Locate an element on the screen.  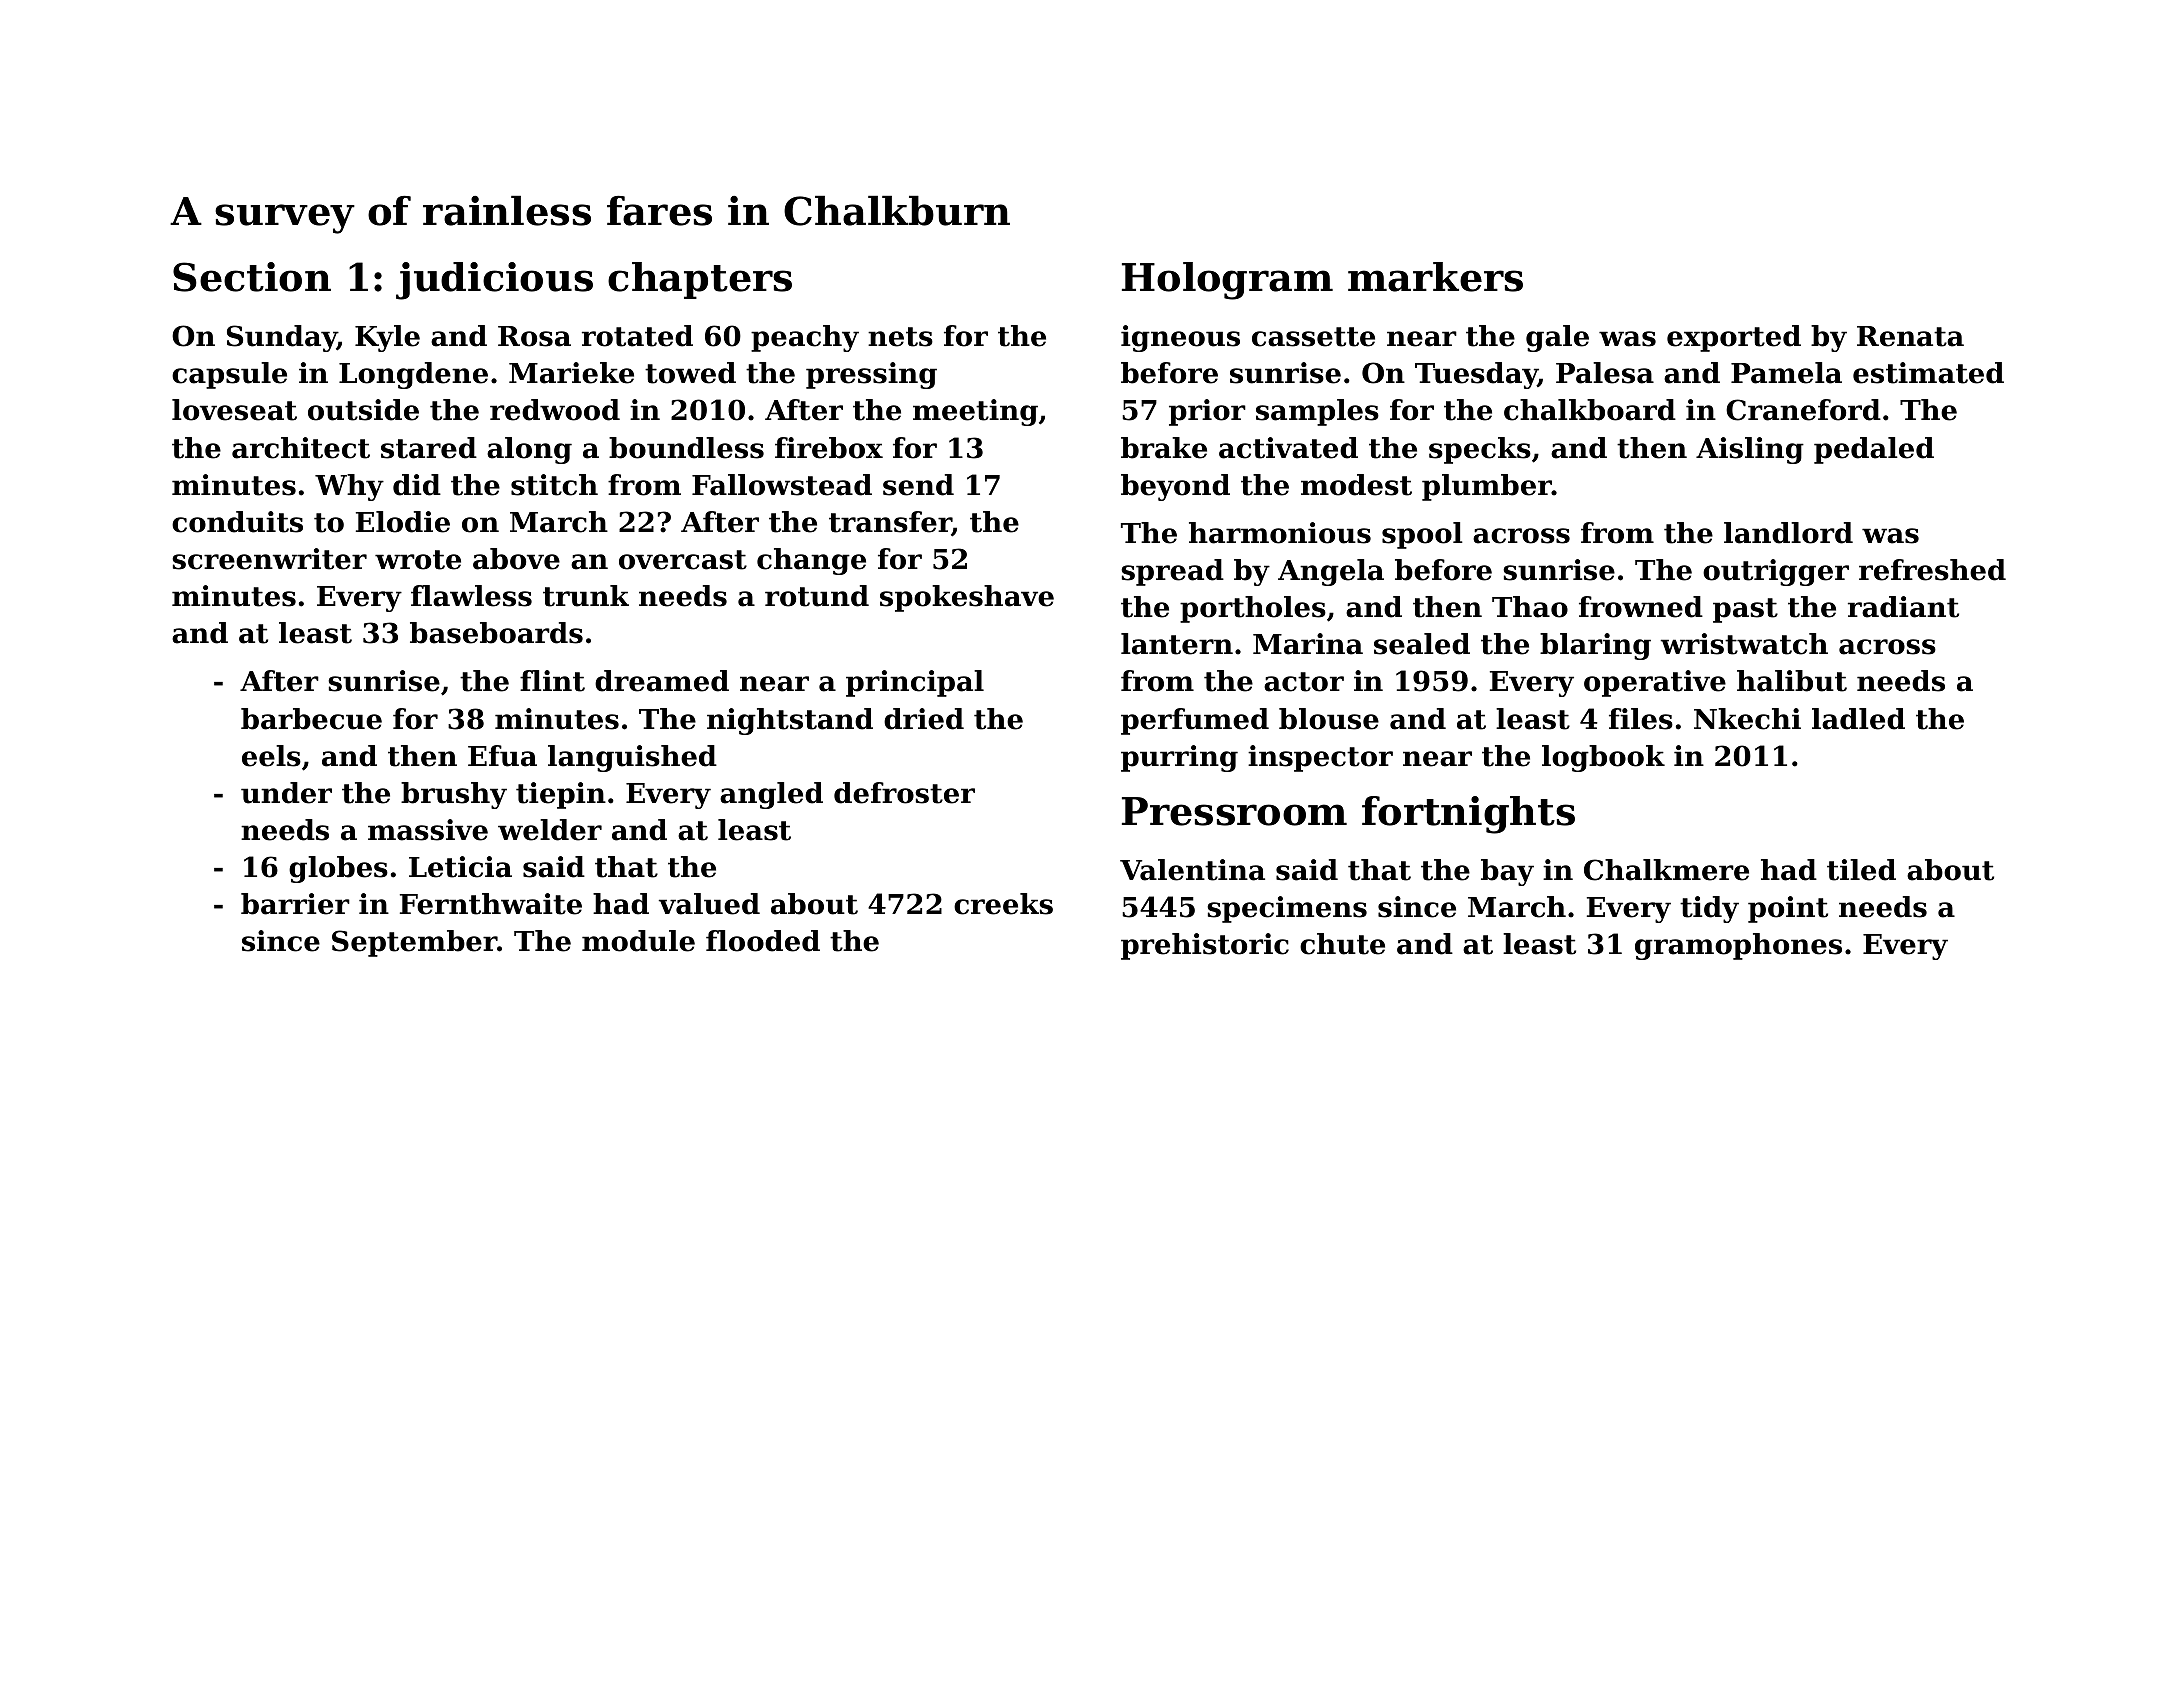
Valentina is located at coordinates (1192, 870).
